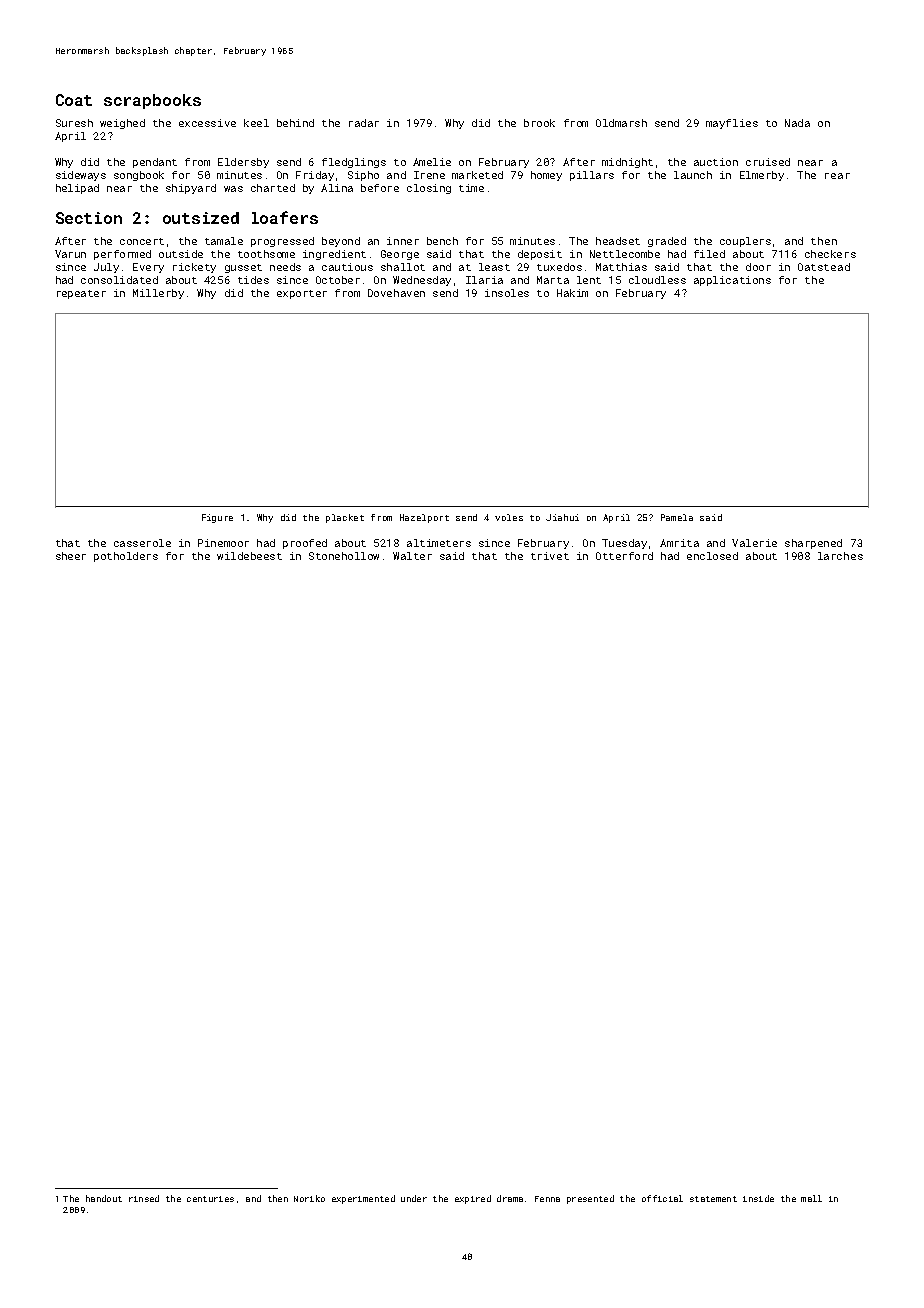  What do you see at coordinates (285, 217) in the screenshot?
I see `loafers` at bounding box center [285, 217].
